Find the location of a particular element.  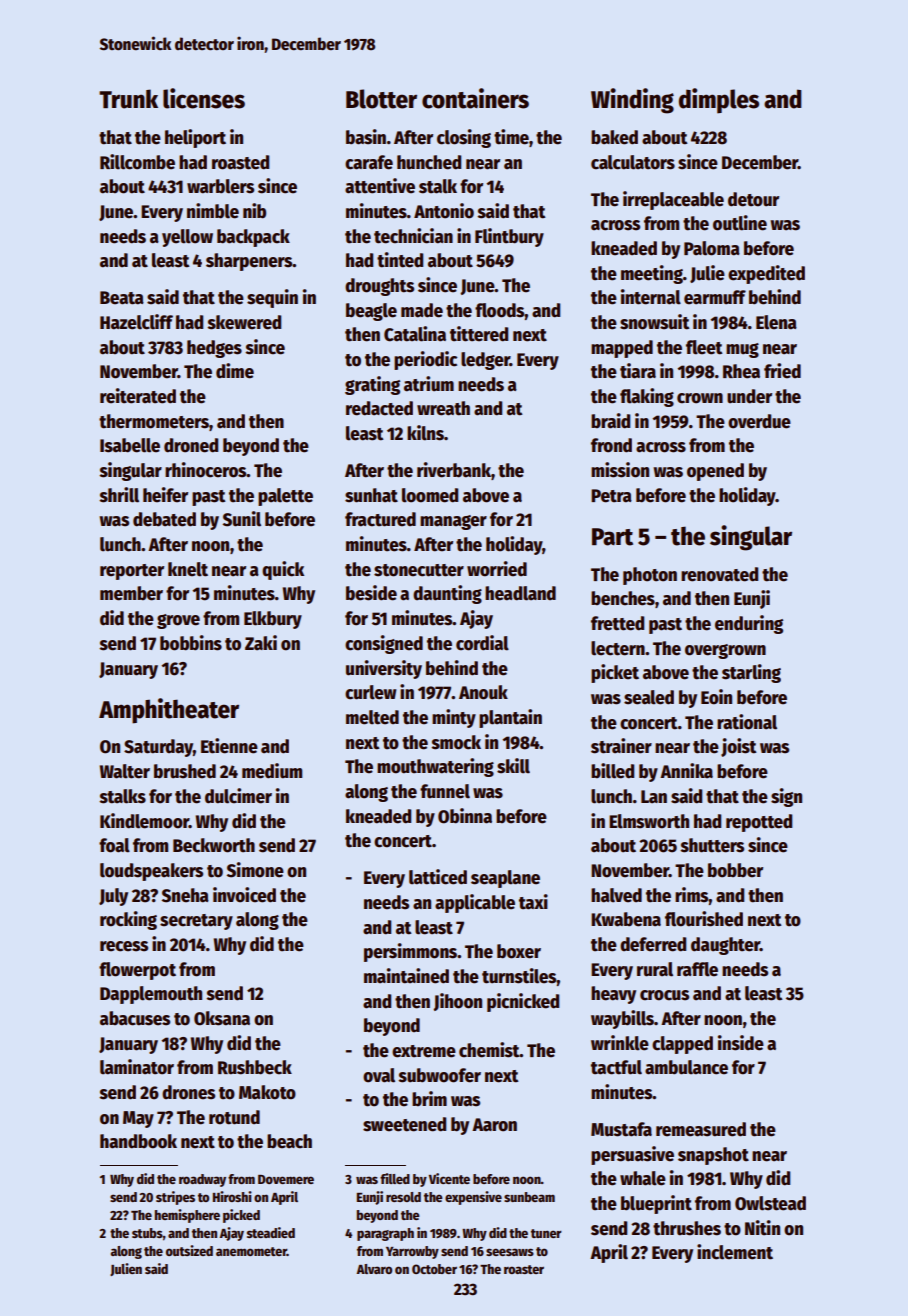

stubs is located at coordinates (147, 1233).
